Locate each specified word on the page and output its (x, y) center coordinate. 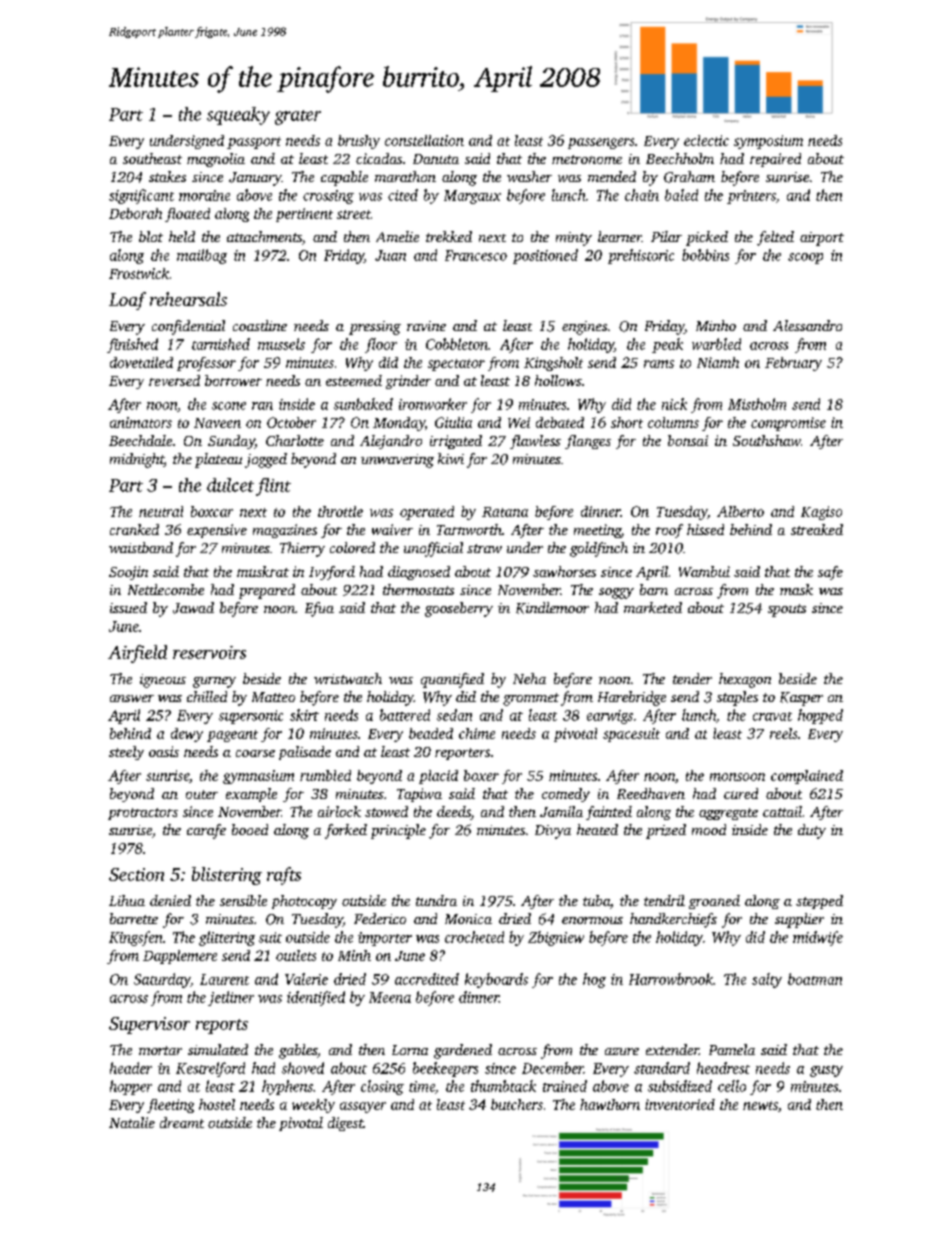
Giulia (453, 422)
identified (316, 998)
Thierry (302, 549)
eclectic (706, 140)
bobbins (705, 255)
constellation (424, 140)
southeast (152, 158)
